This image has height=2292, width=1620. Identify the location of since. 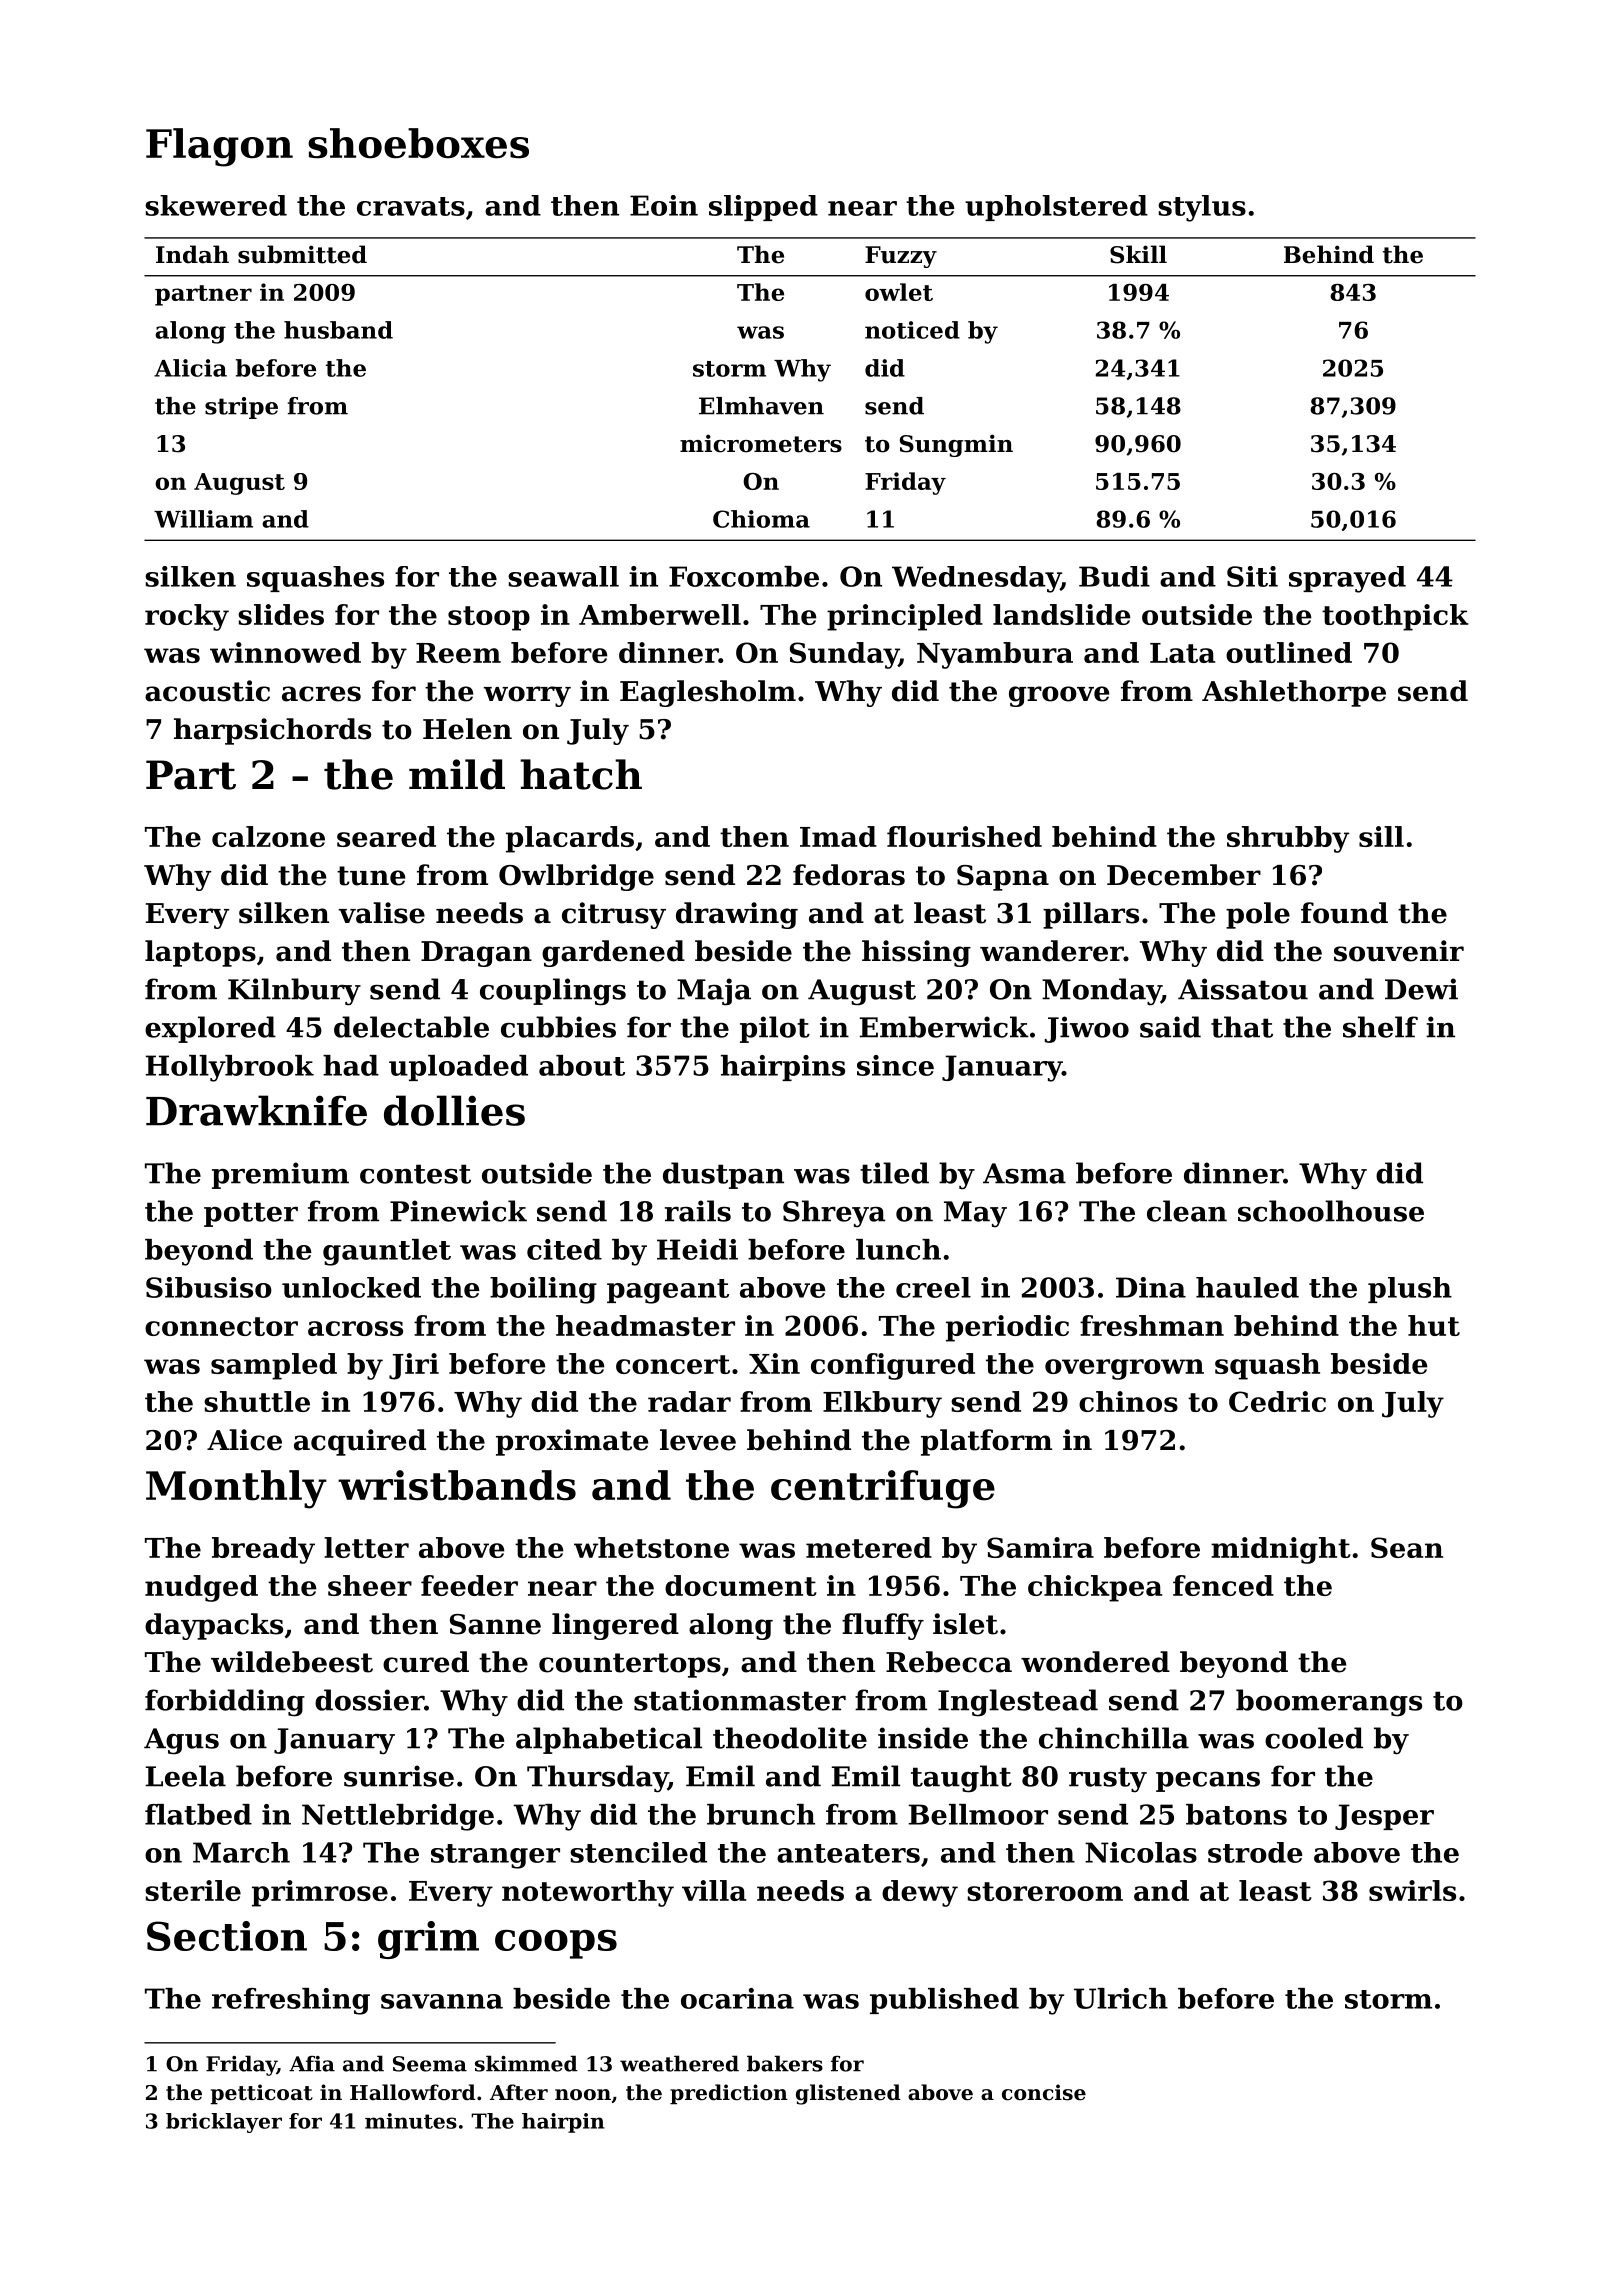
(895, 1065).
